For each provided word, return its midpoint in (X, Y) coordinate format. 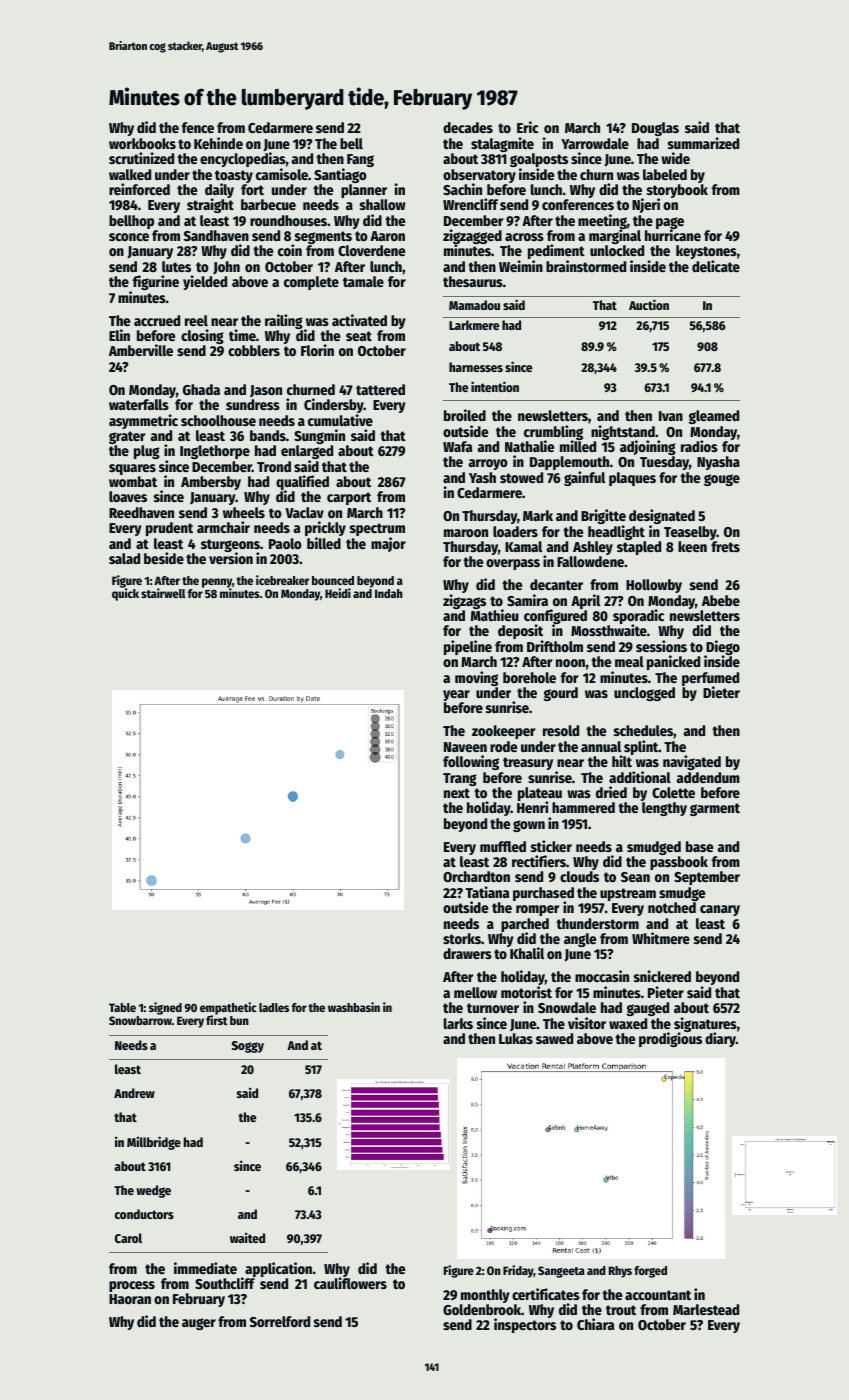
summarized (703, 143)
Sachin (462, 189)
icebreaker (282, 580)
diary (720, 1039)
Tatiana (487, 892)
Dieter (721, 692)
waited (247, 1237)
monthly (485, 1296)
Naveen (465, 747)
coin (290, 250)
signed (165, 1008)
